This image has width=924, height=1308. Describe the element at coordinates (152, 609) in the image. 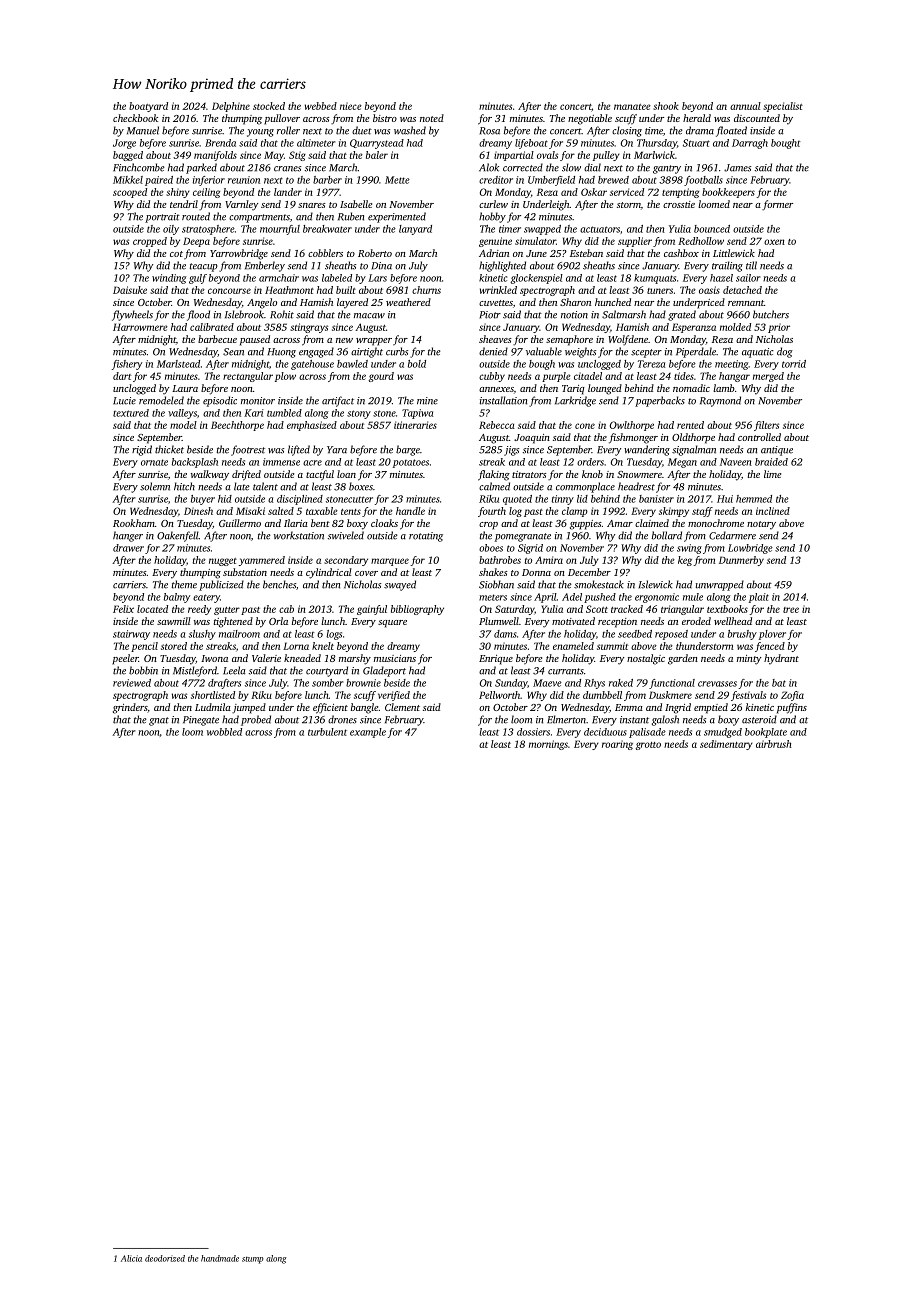

I see `located` at that location.
